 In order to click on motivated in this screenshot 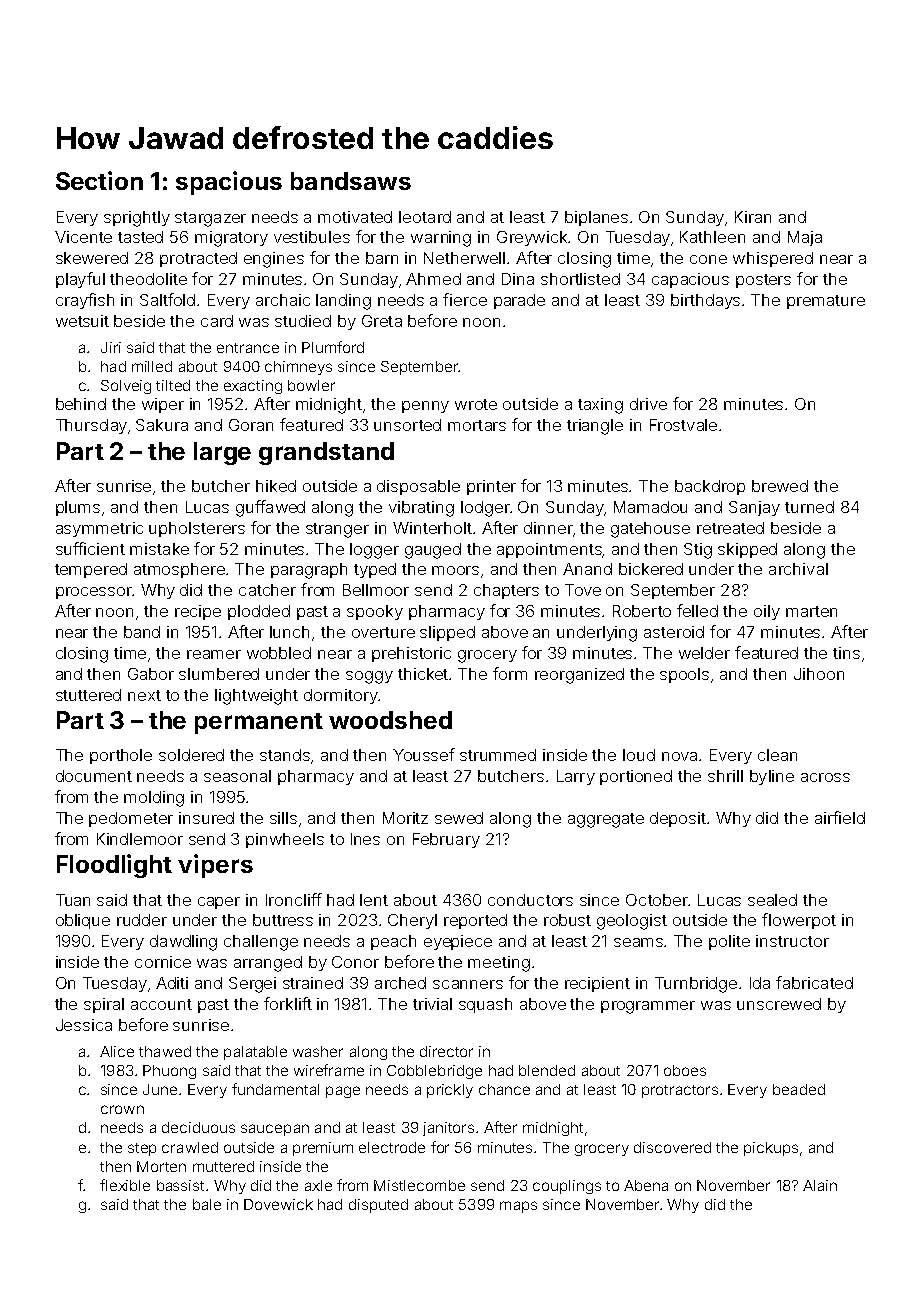, I will do `click(355, 217)`.
